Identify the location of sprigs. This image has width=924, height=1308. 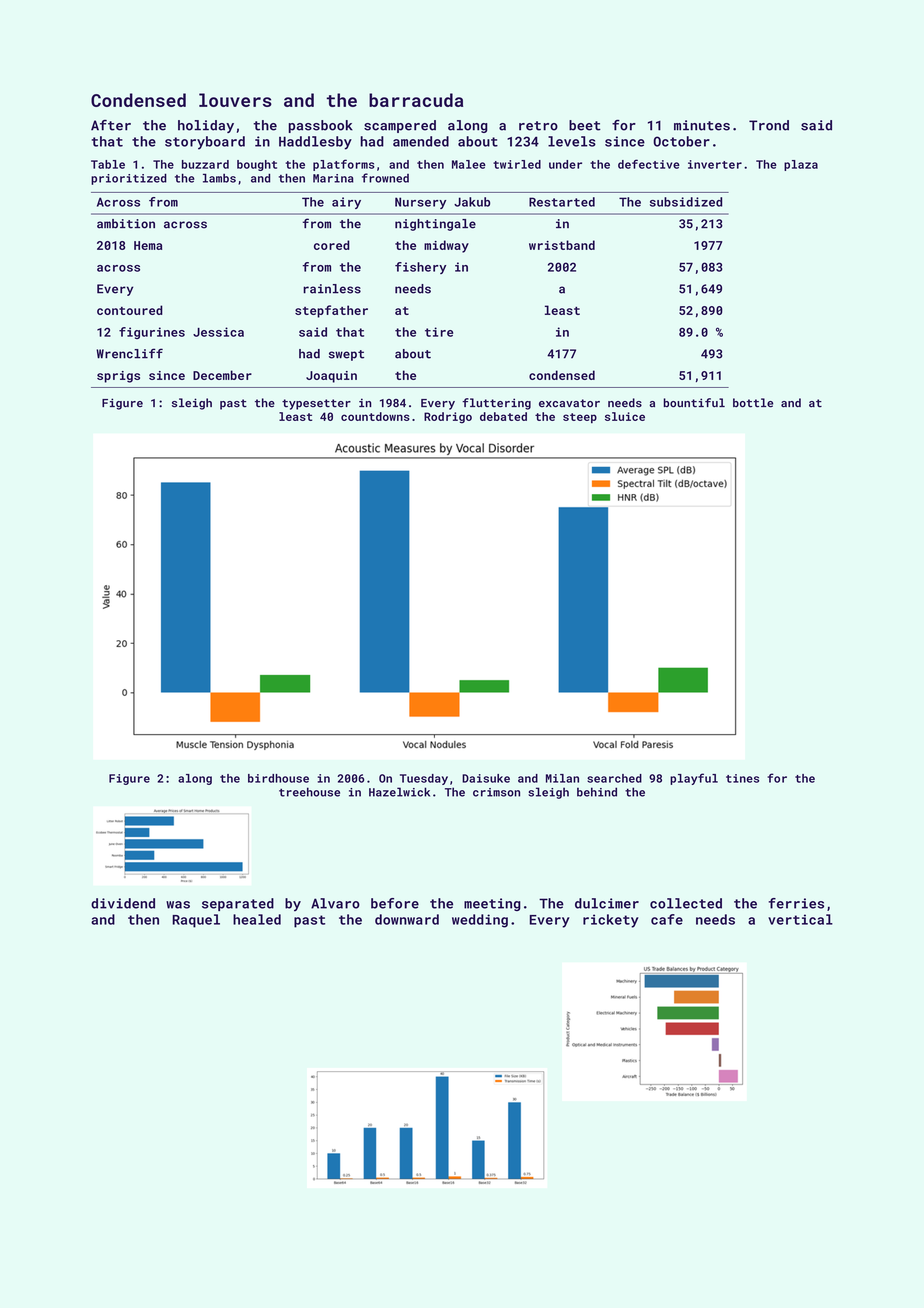
(118, 377).
